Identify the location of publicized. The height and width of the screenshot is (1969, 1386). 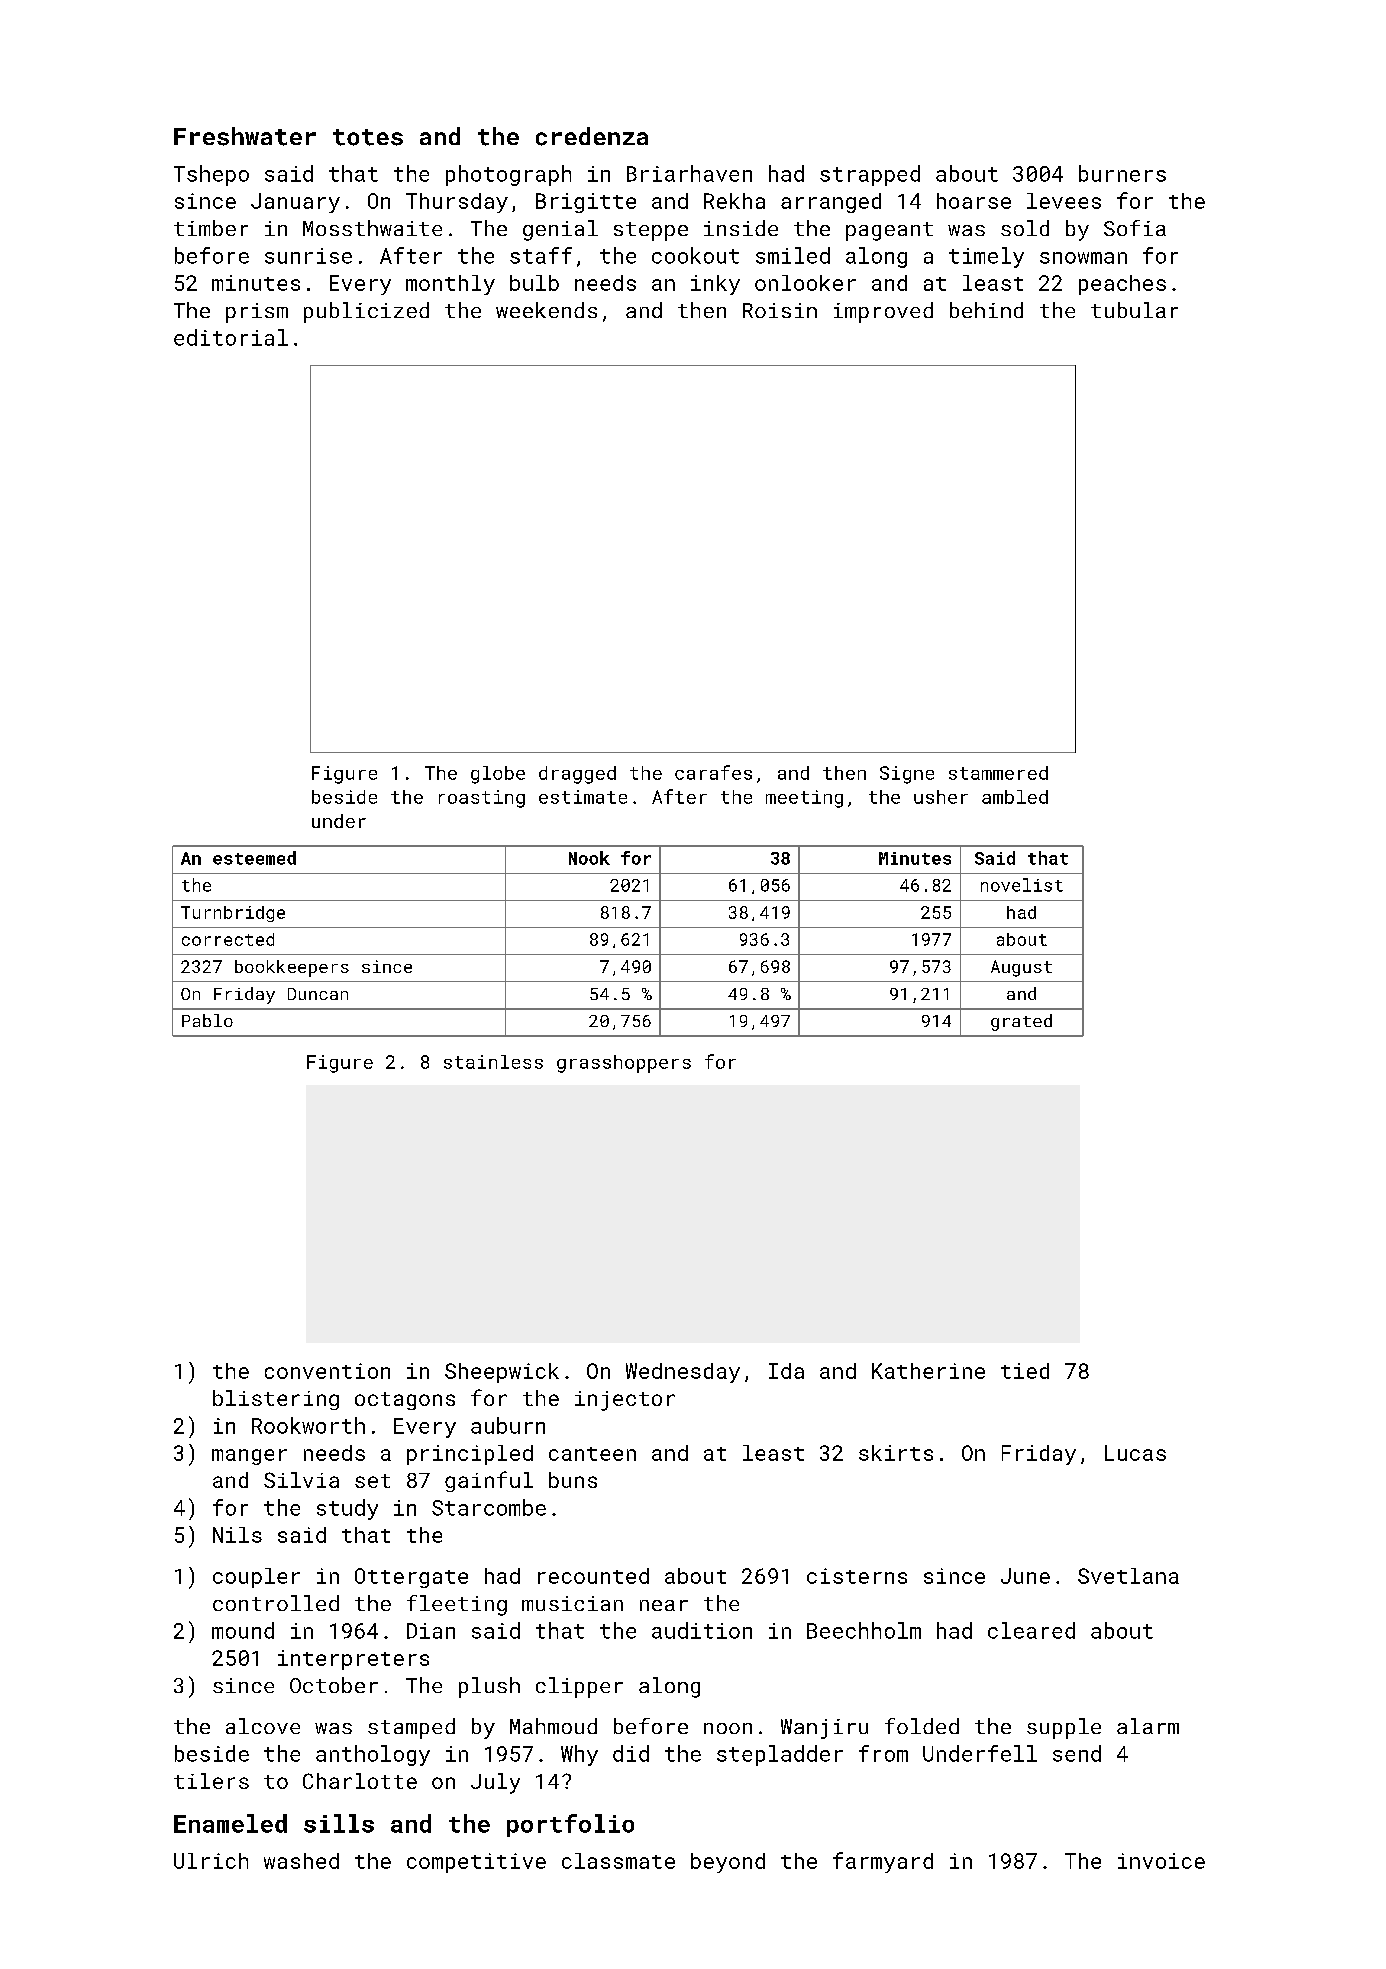
(366, 312).
